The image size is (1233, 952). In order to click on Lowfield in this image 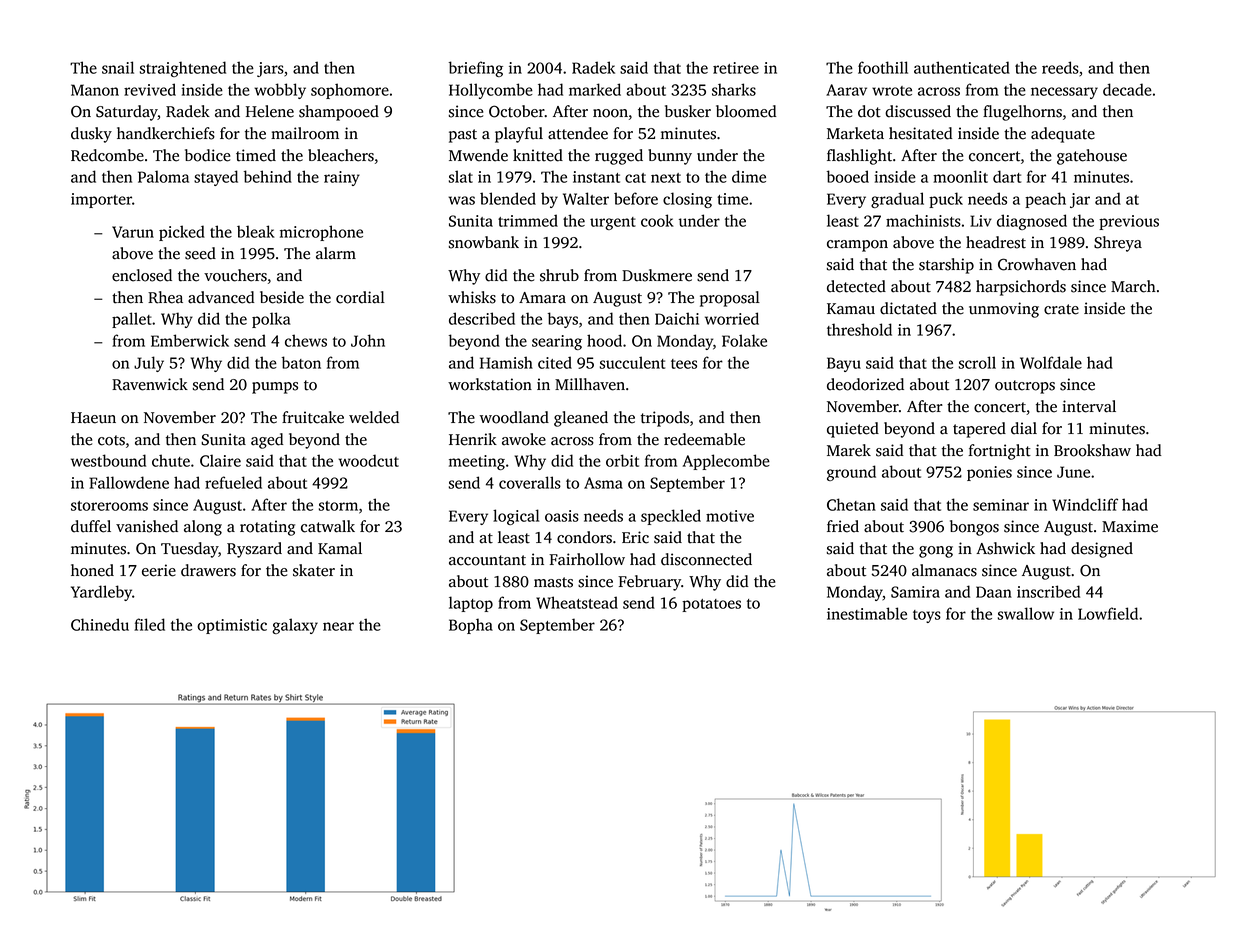, I will do `click(1108, 613)`.
